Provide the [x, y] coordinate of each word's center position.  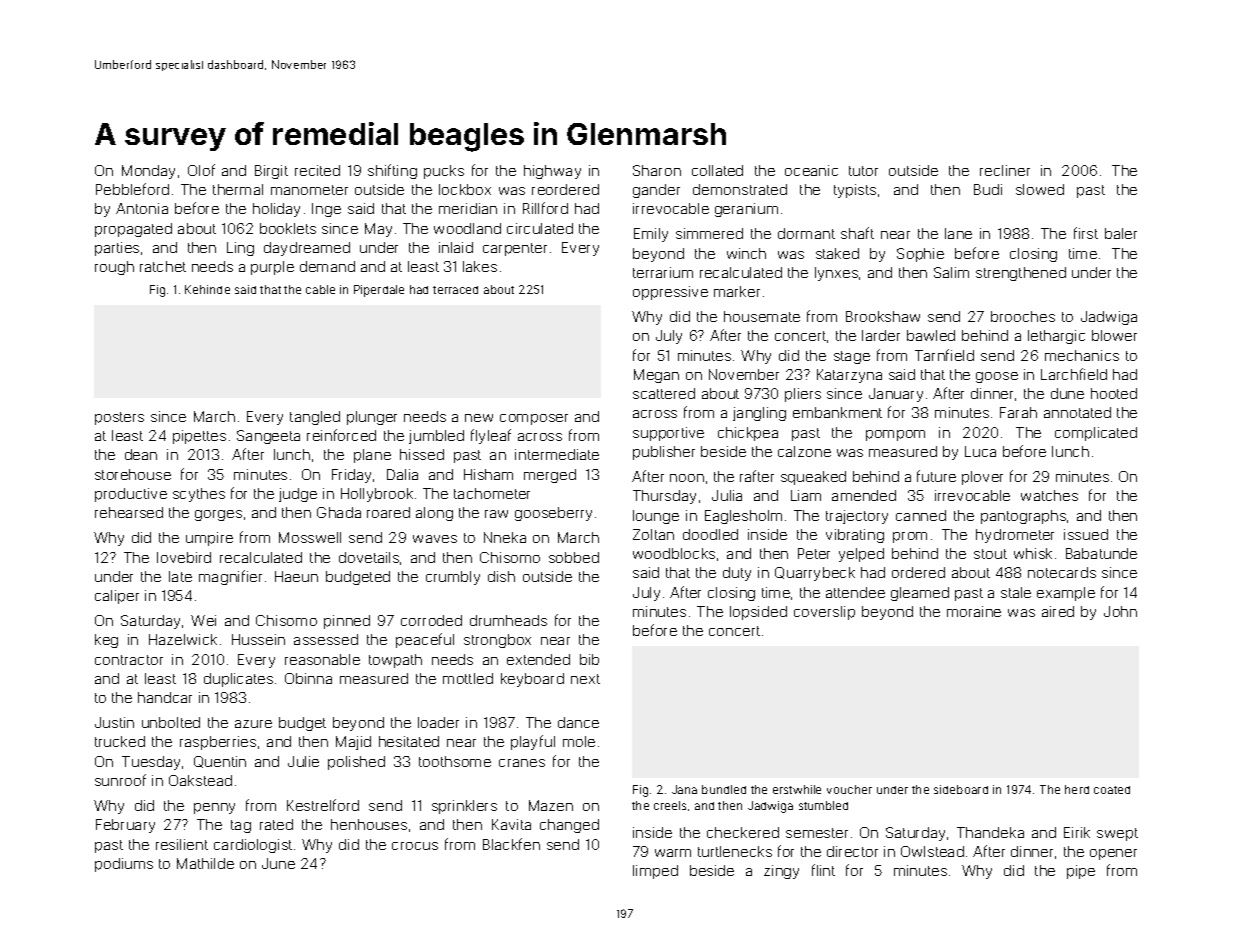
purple [272, 268]
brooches [1023, 316]
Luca [980, 451]
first [1086, 233]
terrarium [663, 272]
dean [141, 454]
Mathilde [205, 863]
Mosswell [310, 537]
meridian [468, 208]
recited [317, 170]
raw [496, 514]
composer [534, 419]
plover [982, 478]
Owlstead [932, 851]
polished [356, 763]
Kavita [511, 824]
